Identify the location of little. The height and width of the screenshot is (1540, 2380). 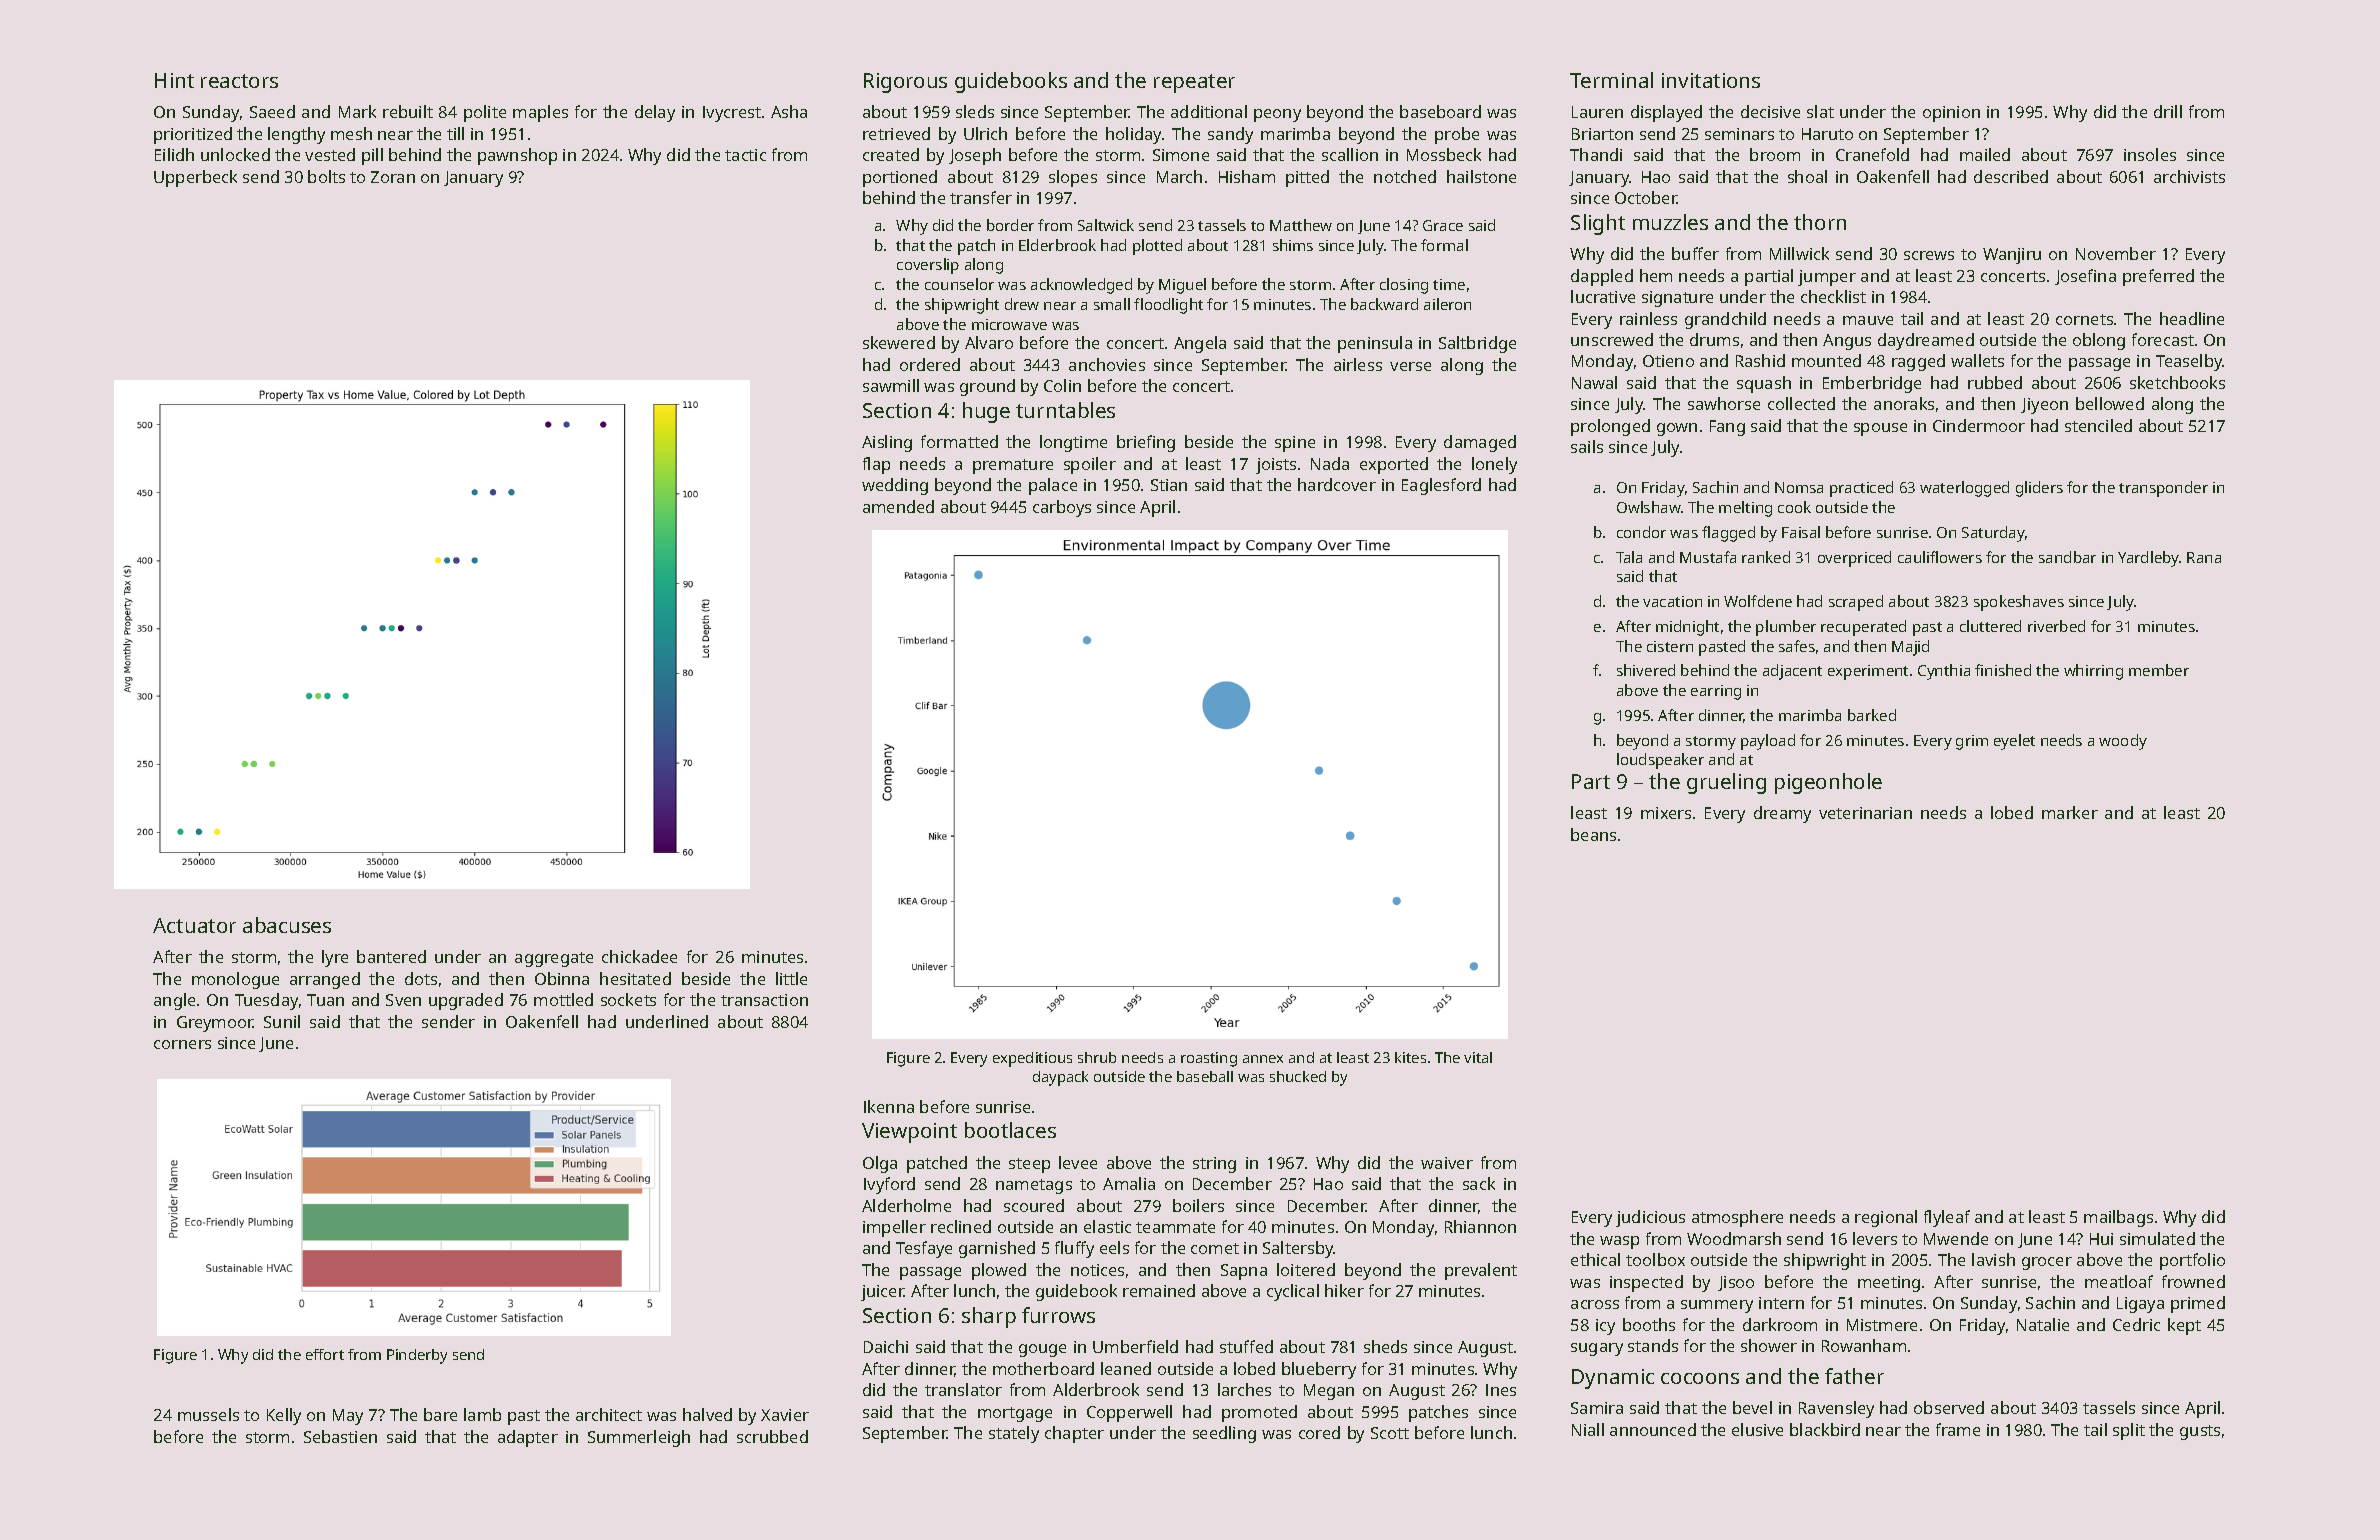
(791, 978).
